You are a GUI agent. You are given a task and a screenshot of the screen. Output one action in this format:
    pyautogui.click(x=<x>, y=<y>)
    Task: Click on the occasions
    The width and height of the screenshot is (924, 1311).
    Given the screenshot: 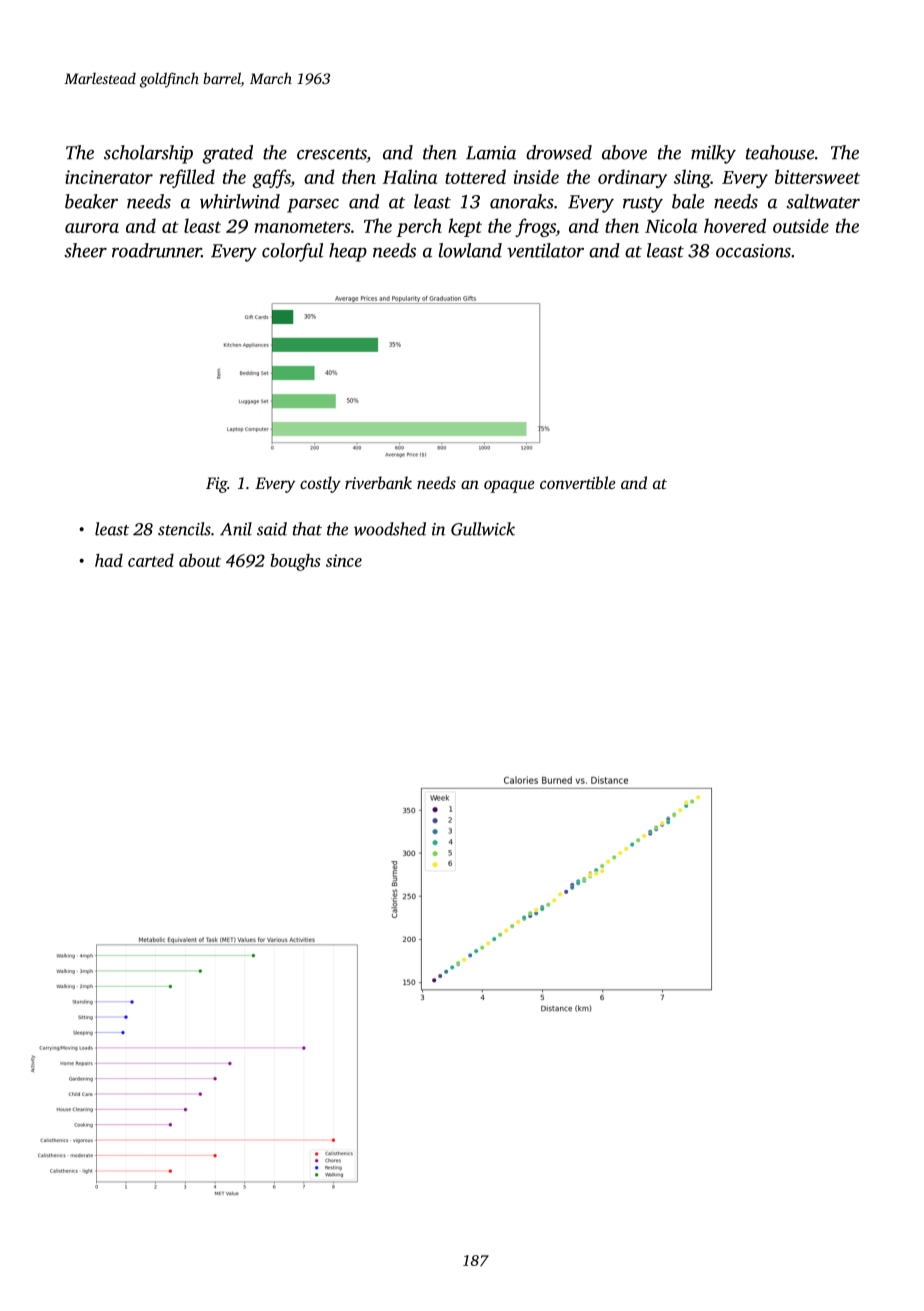 What is the action you would take?
    pyautogui.click(x=753, y=251)
